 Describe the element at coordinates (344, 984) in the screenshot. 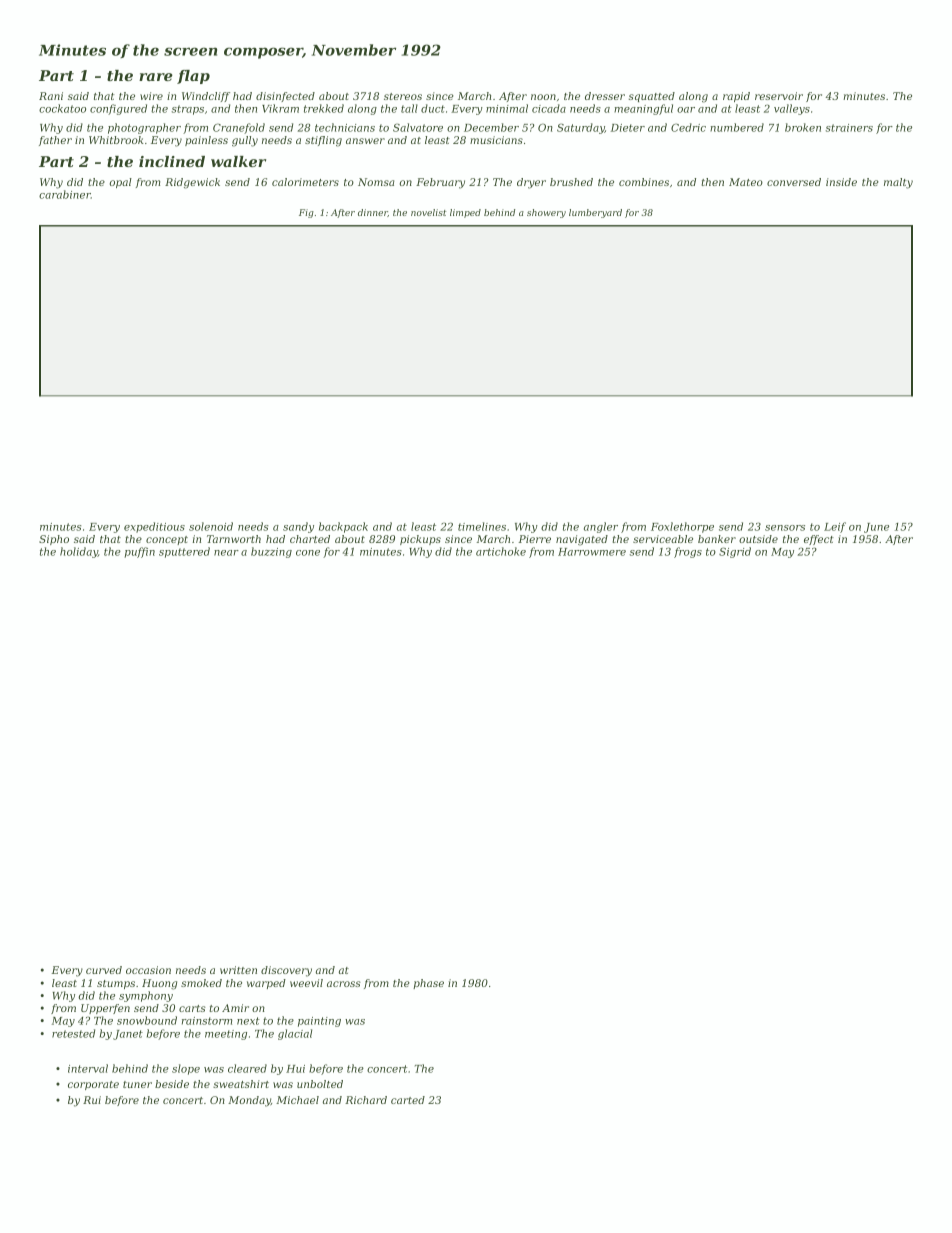

I see `across` at that location.
